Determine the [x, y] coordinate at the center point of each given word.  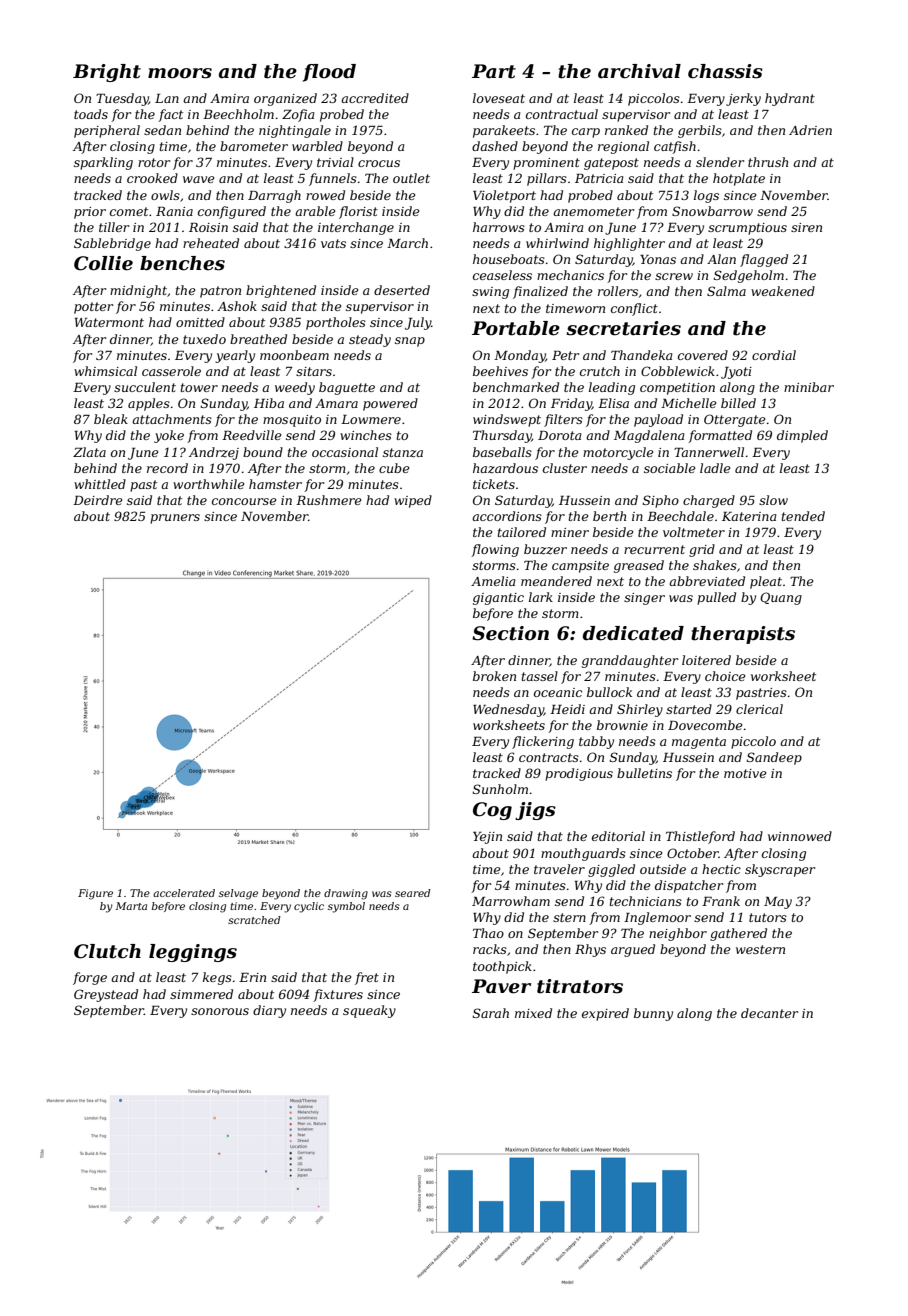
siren [806, 227]
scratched [254, 920]
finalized [540, 292]
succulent [145, 387]
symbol [346, 907]
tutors [768, 917]
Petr [565, 355]
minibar [809, 387]
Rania [174, 211]
